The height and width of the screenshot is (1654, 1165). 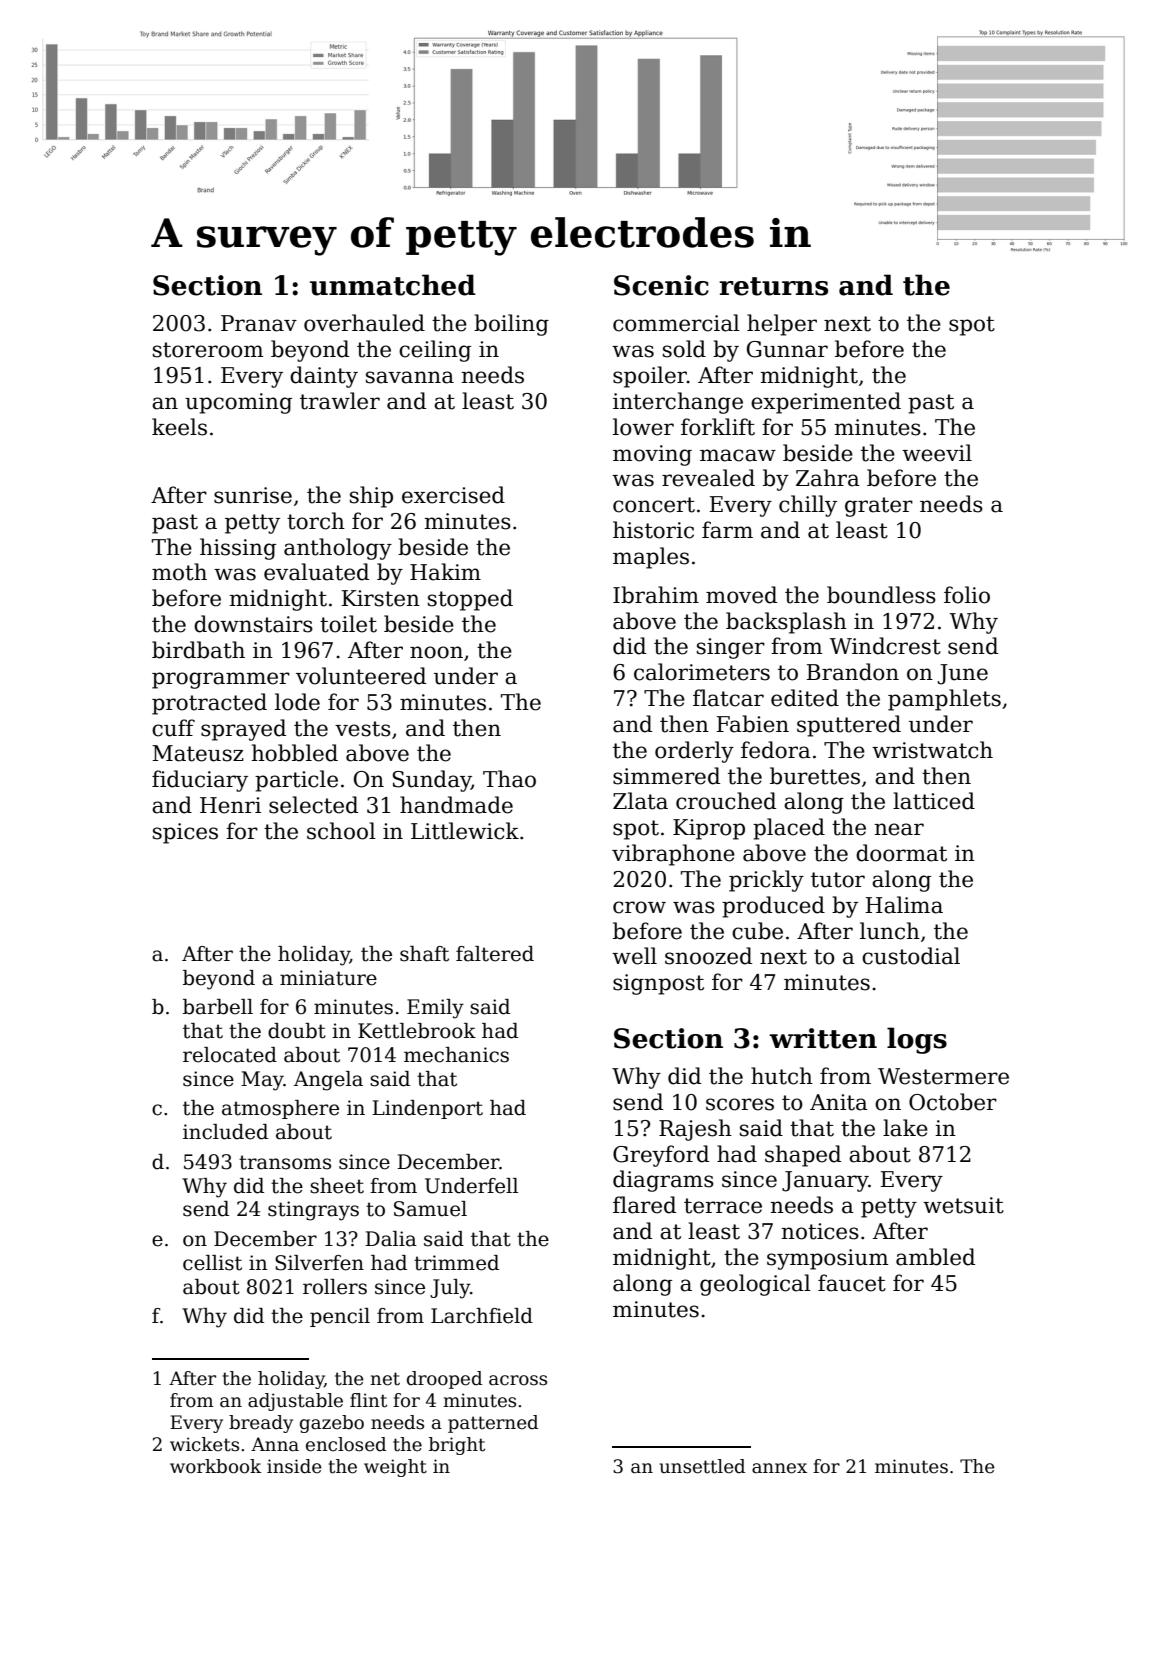 I want to click on wickets, so click(x=204, y=1444).
